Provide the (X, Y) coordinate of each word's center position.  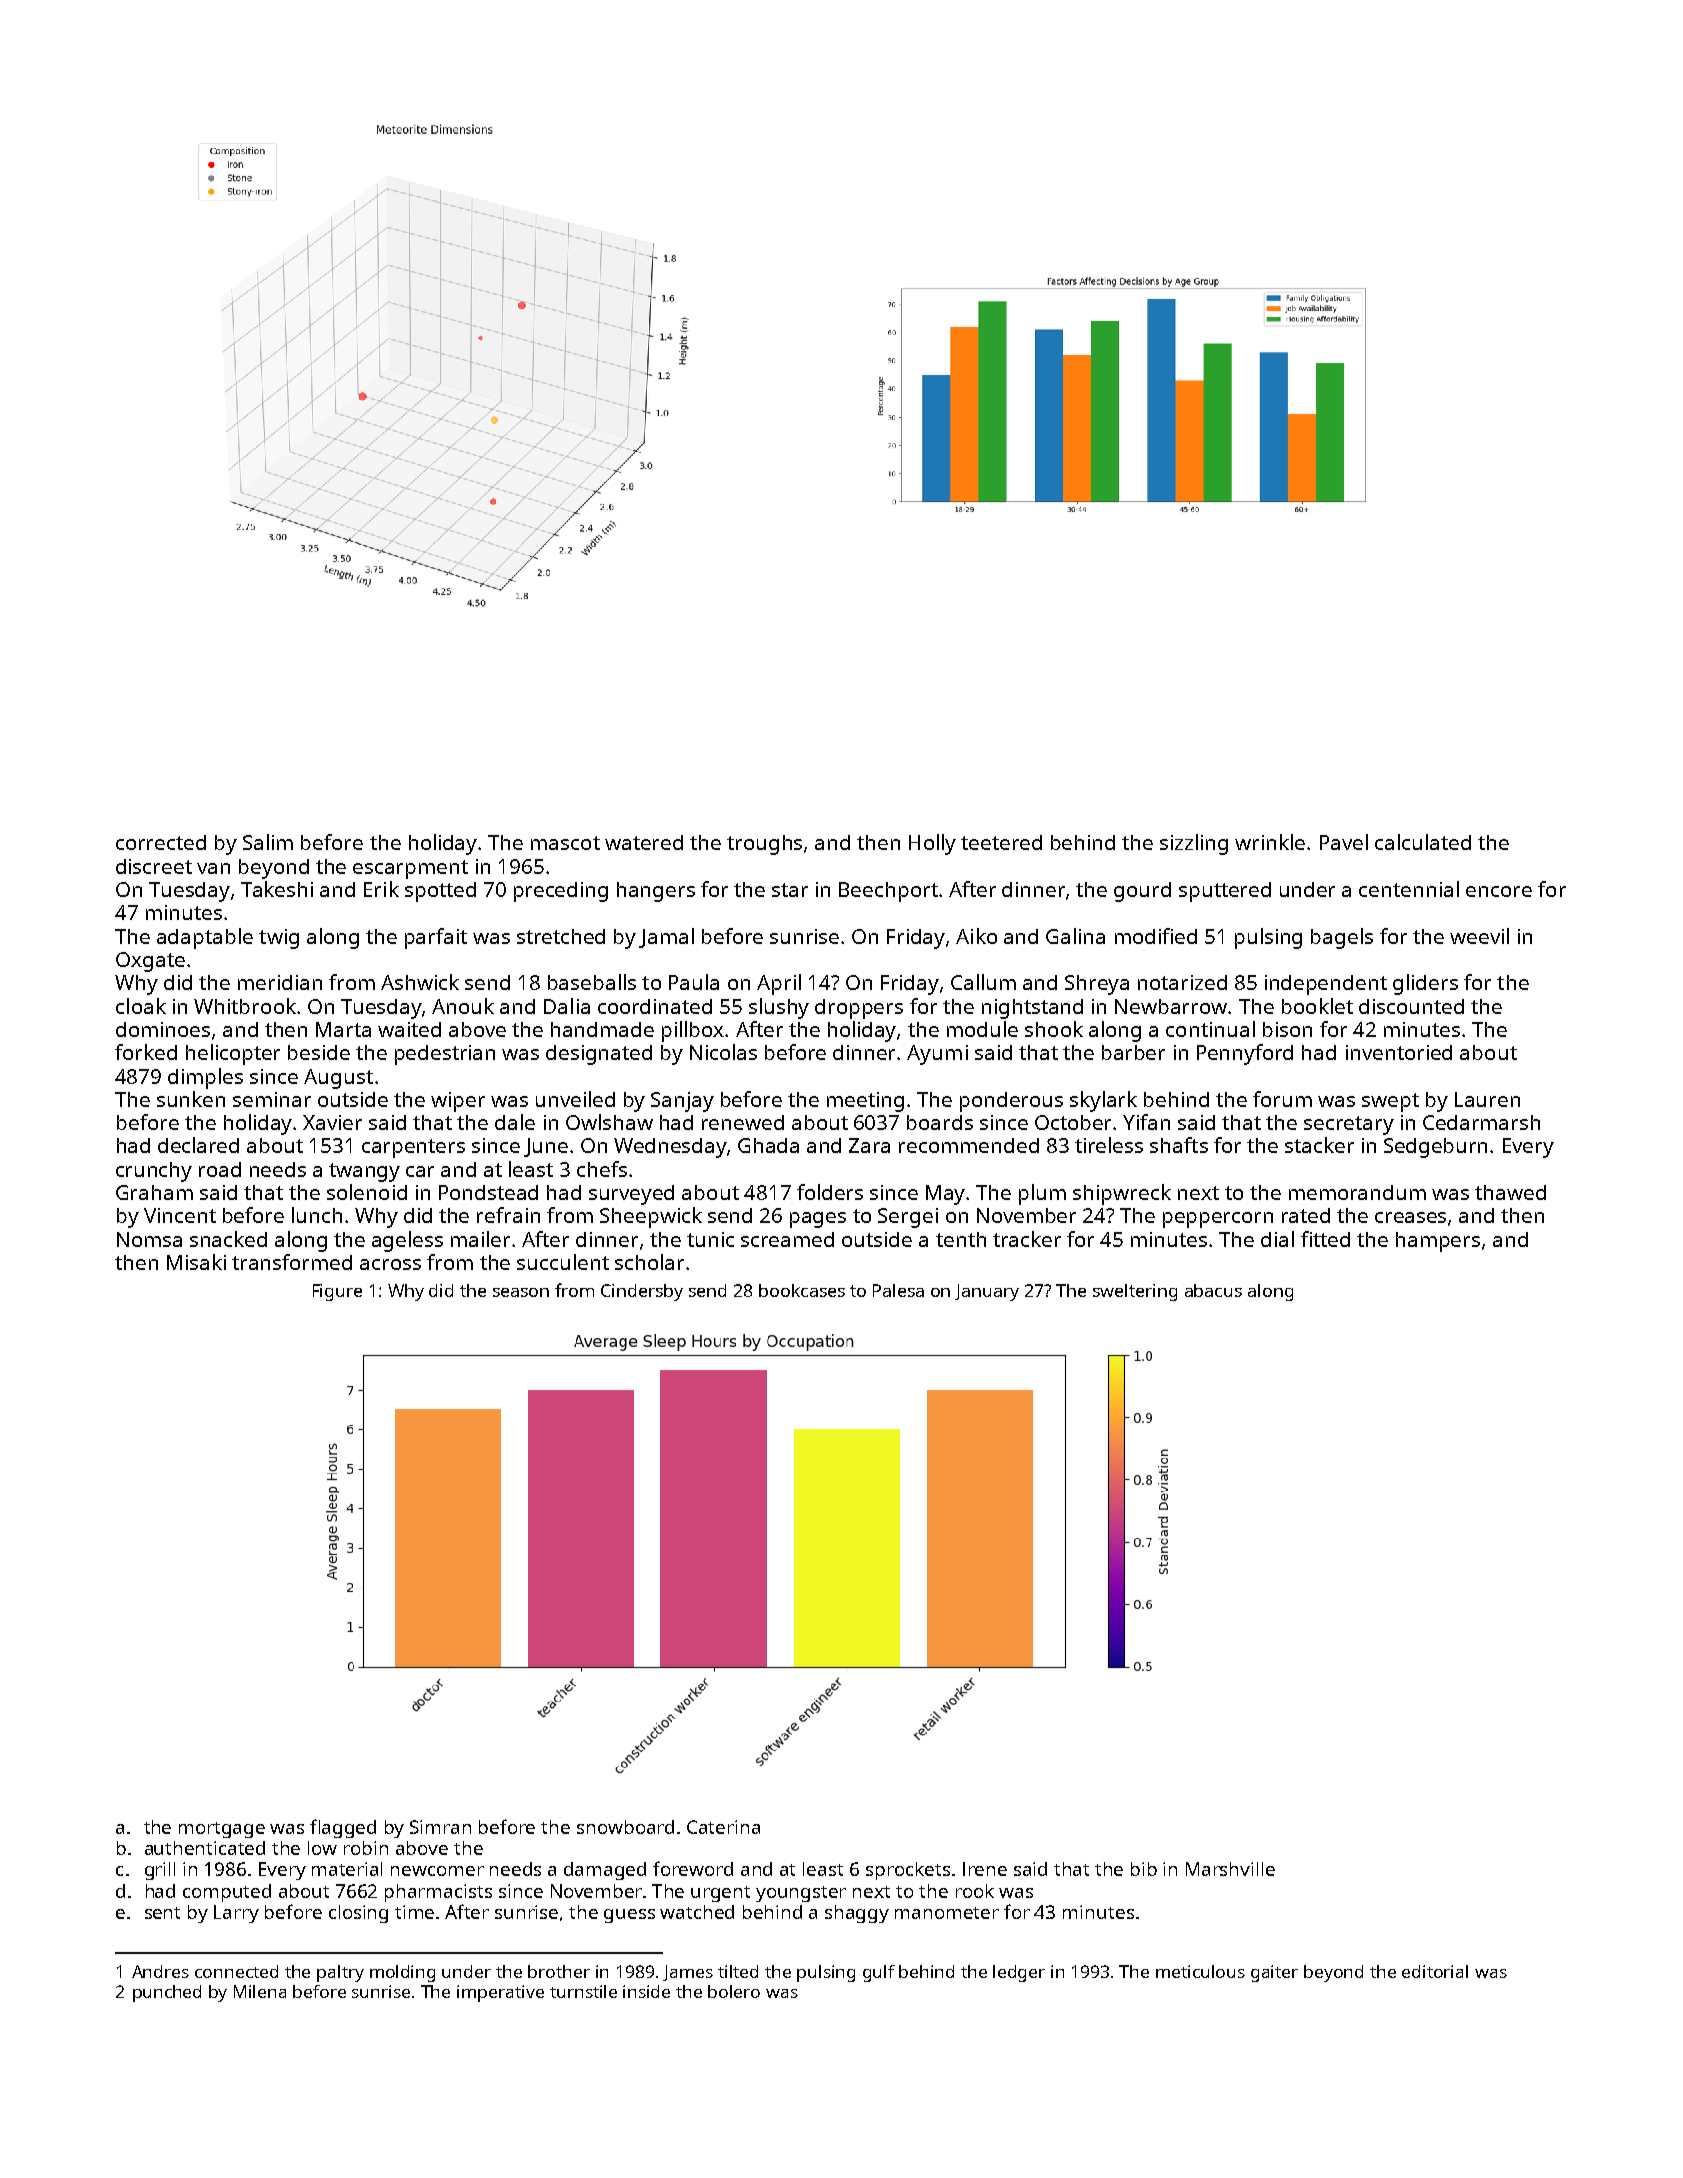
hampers (1438, 1242)
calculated (1423, 842)
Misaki (196, 1262)
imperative (500, 1993)
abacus (1213, 1290)
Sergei (908, 1218)
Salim (268, 842)
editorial (1435, 1971)
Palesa (898, 1290)
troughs (764, 845)
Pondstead (488, 1192)
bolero (734, 1991)
